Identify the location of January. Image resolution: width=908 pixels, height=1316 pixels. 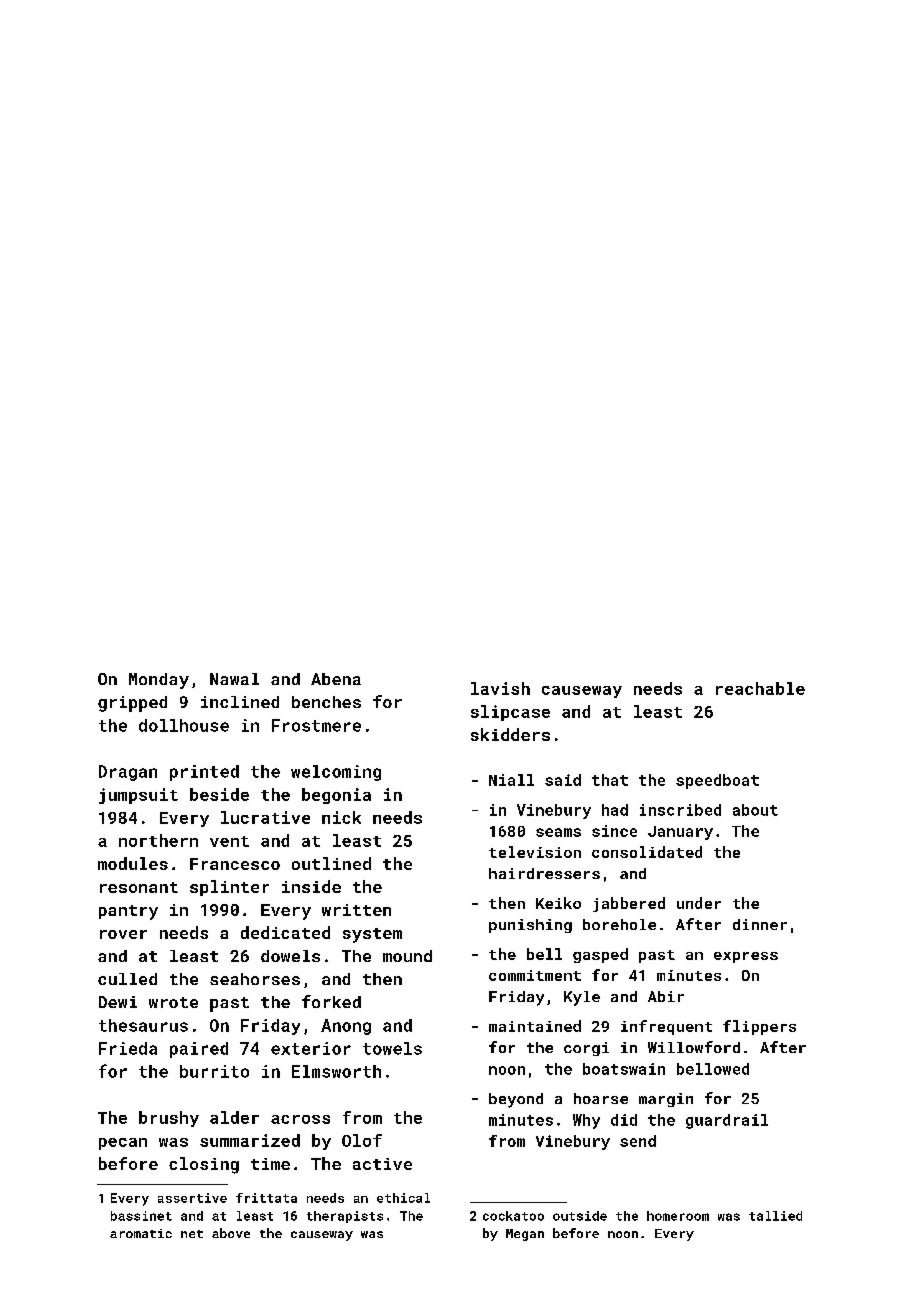
(680, 833).
